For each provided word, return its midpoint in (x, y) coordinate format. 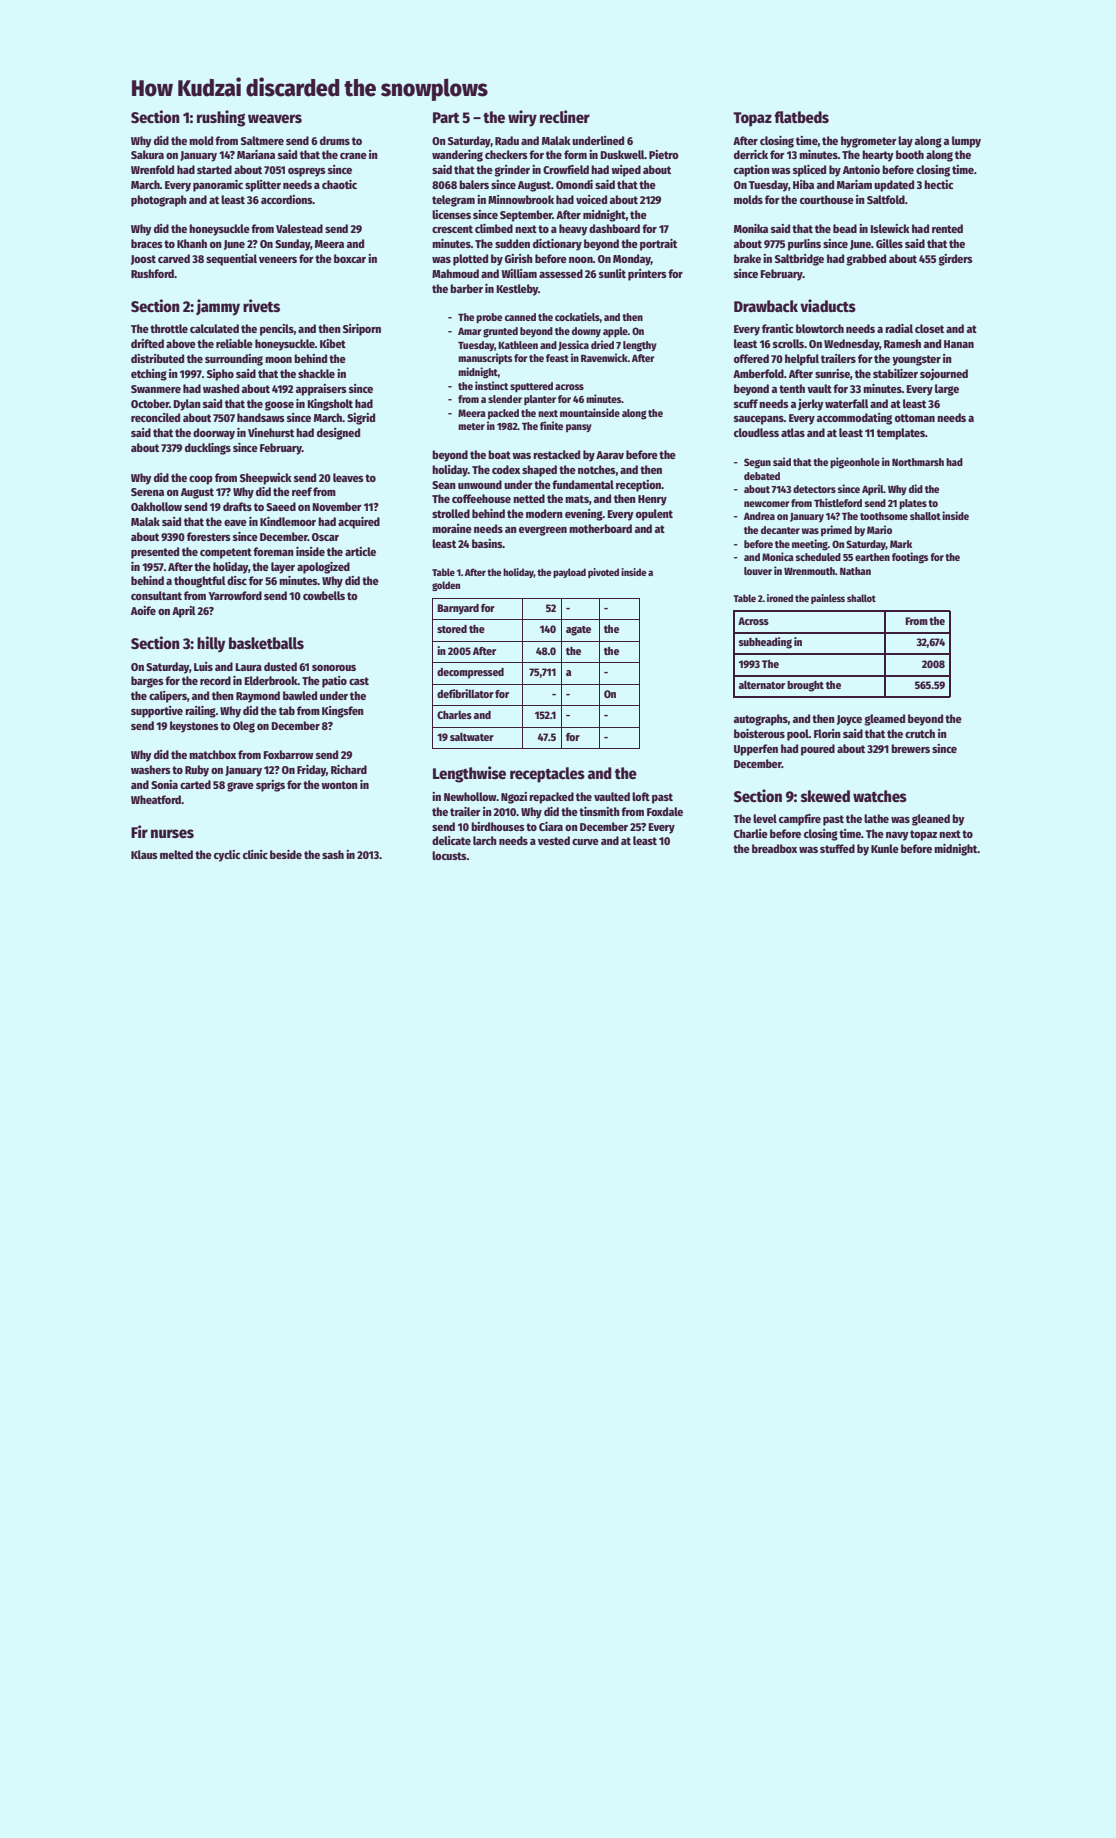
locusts (449, 855)
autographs (761, 720)
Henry (652, 500)
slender (505, 399)
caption (752, 171)
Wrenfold (152, 169)
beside (286, 854)
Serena (147, 492)
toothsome (884, 516)
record (215, 680)
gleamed (884, 720)
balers (474, 184)
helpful (802, 360)
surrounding (234, 360)
